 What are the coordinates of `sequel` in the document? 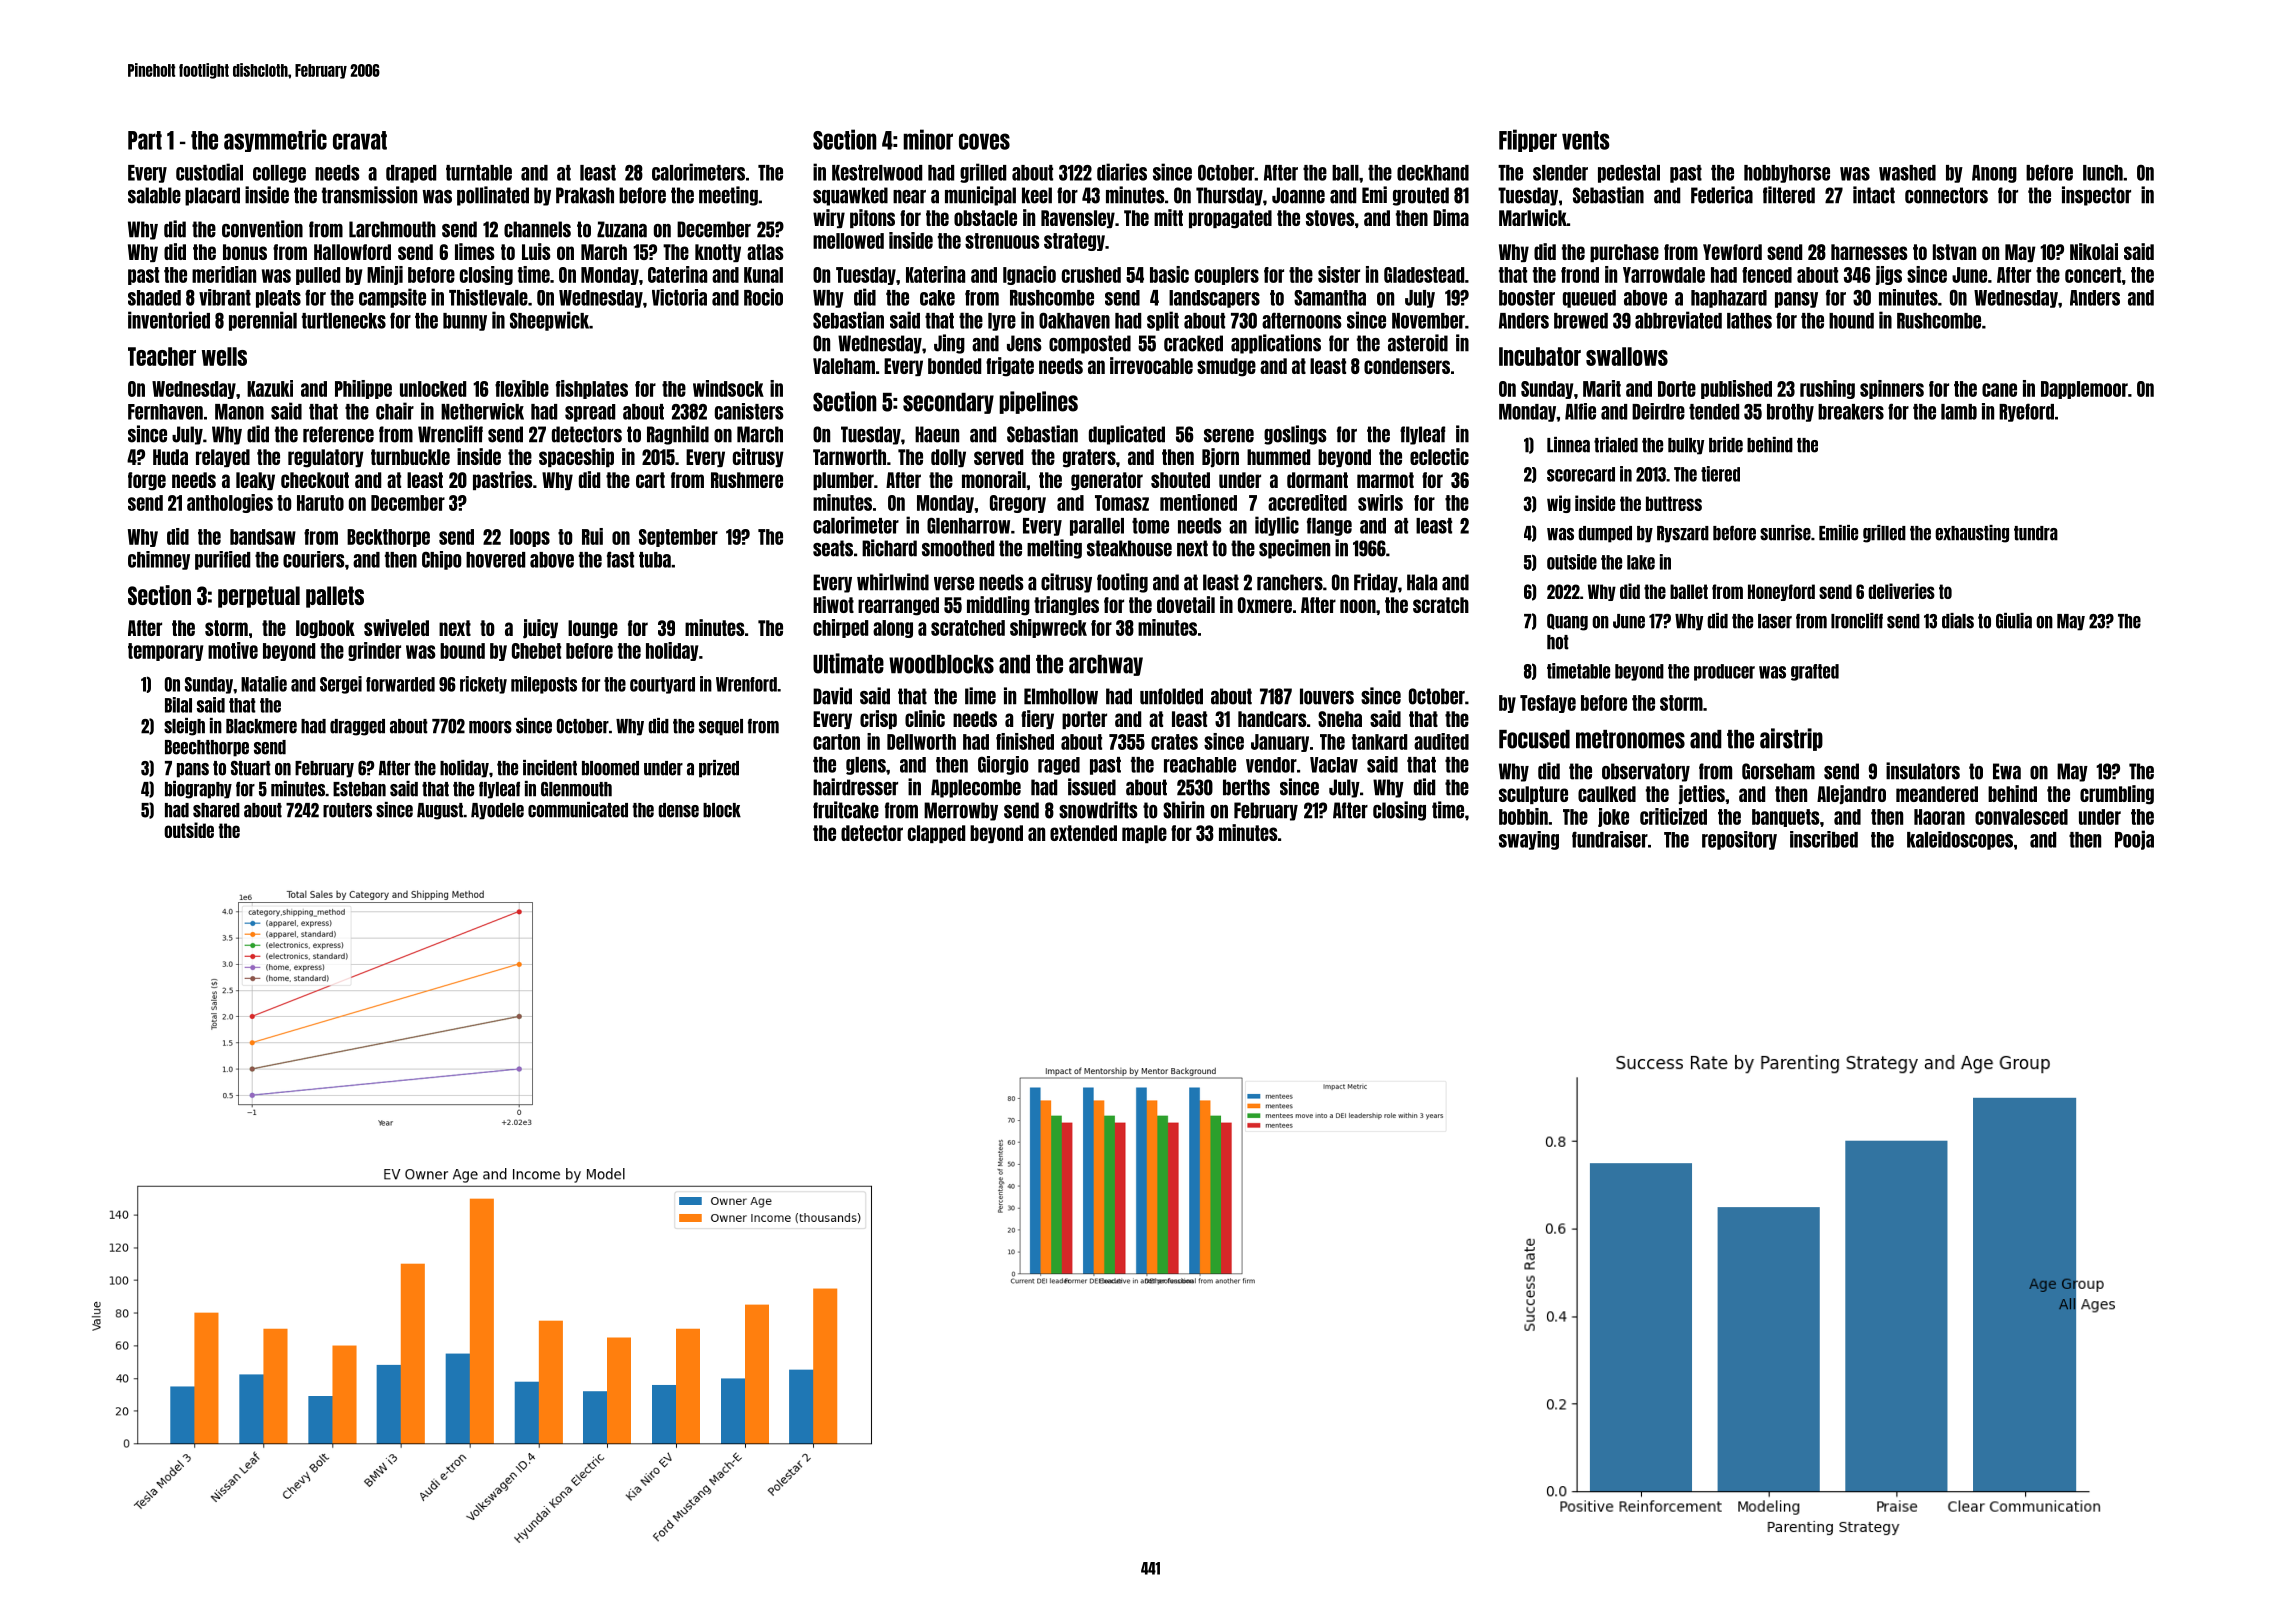 It's located at (721, 727).
